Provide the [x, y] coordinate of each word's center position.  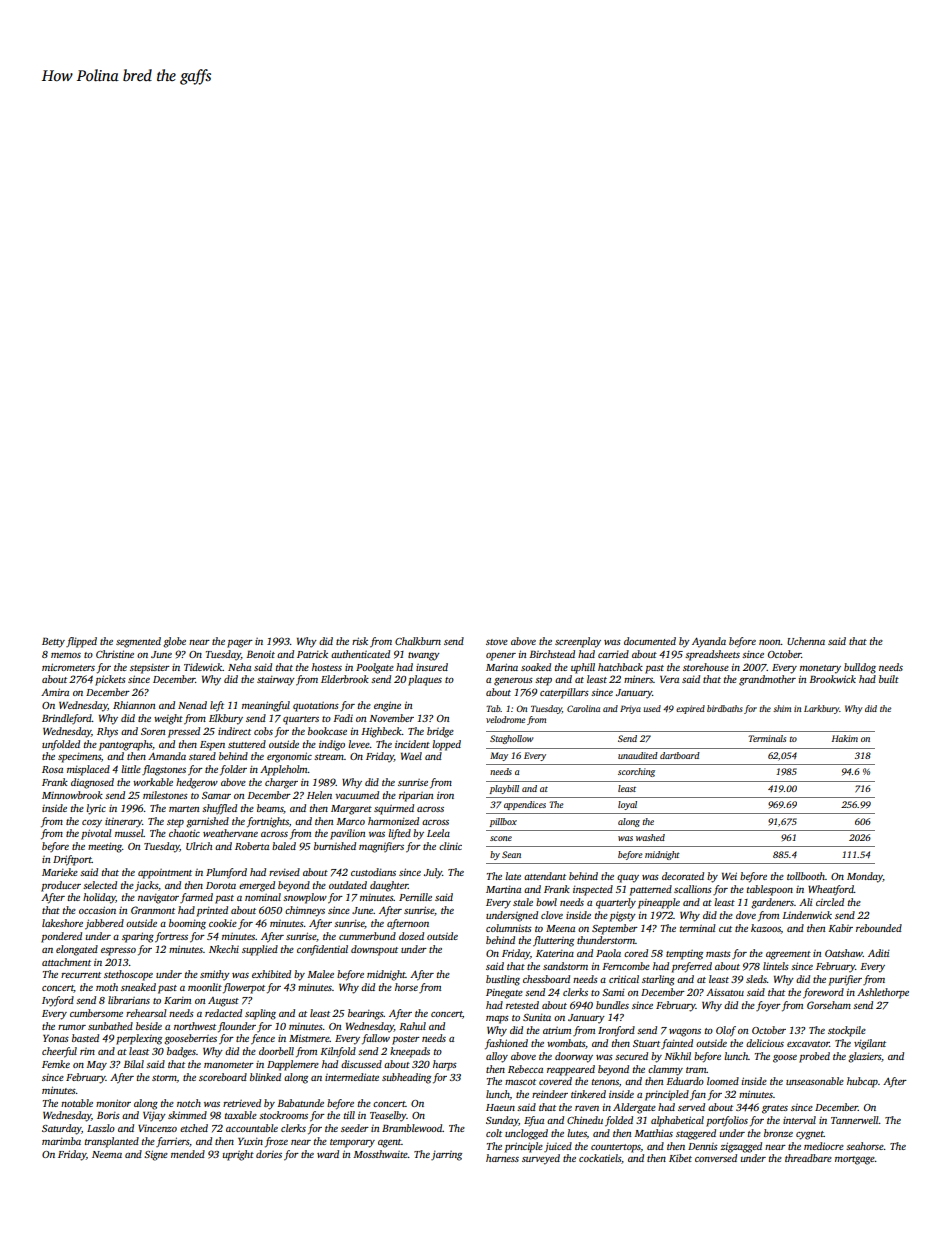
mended [188, 1154]
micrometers [68, 667]
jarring [446, 1155]
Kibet [680, 1158]
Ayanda [709, 642]
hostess [327, 667]
